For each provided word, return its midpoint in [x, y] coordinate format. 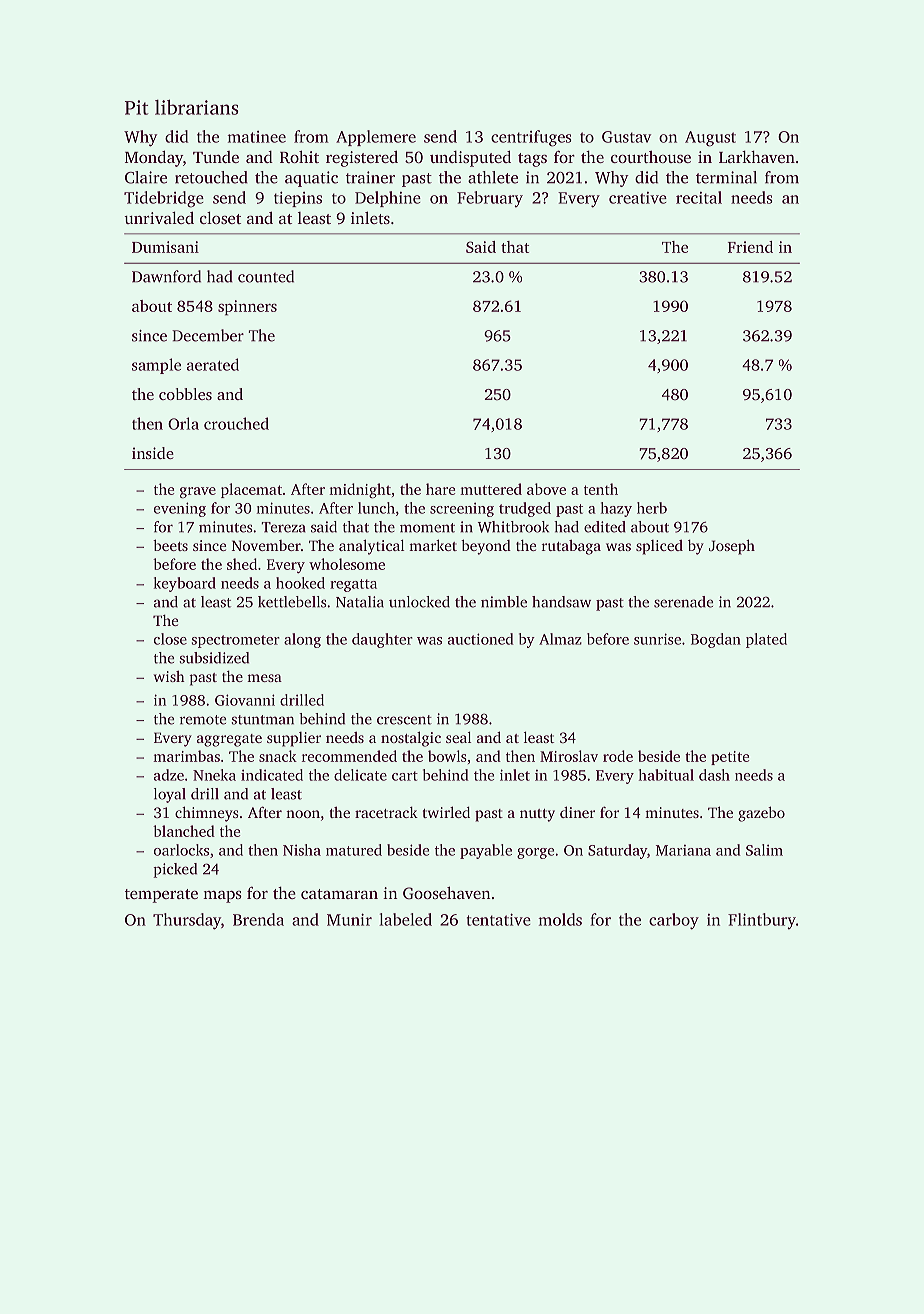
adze [169, 775]
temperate [161, 896]
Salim [764, 850]
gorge [535, 853]
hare [440, 489]
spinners [247, 308]
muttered [491, 489]
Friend [750, 247]
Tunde [216, 157]
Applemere [376, 138]
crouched [236, 423]
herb [652, 508]
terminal [726, 177]
